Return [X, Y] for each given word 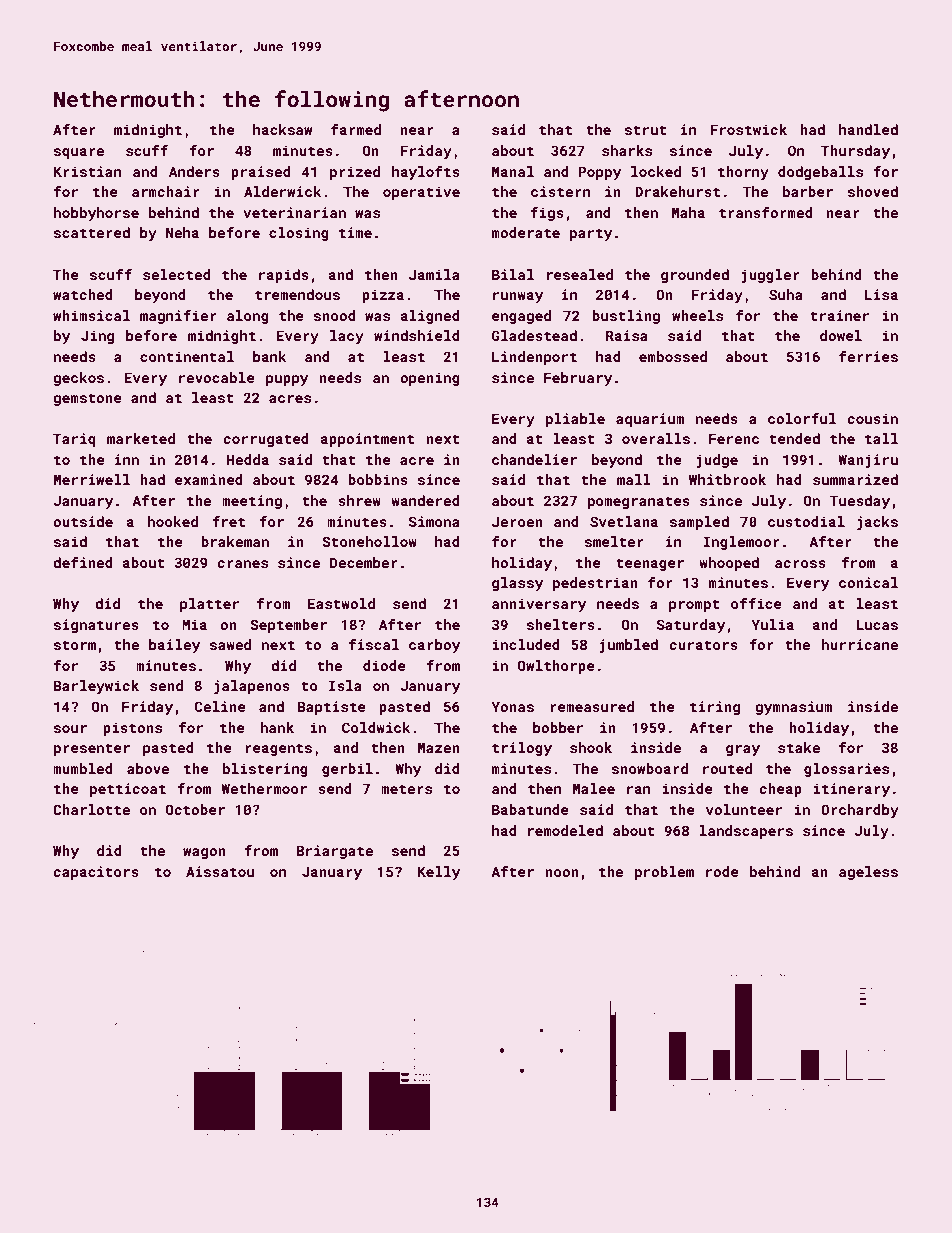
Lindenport [534, 358]
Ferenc [734, 438]
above [148, 768]
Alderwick [282, 191]
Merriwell [92, 479]
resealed [580, 274]
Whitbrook [727, 479]
